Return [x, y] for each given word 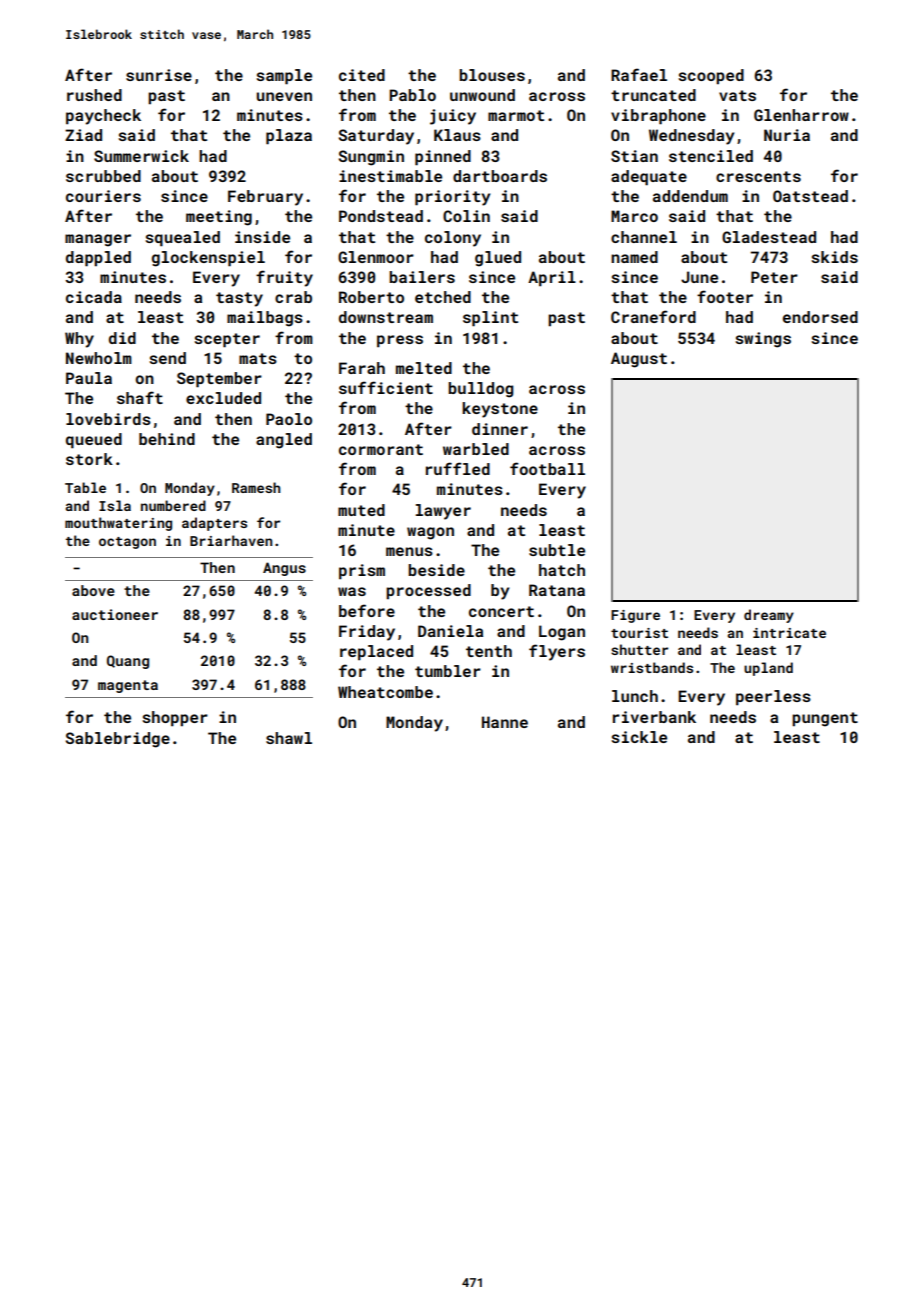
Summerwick [141, 156]
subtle [557, 550]
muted [361, 510]
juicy [453, 117]
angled [284, 441]
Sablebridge [118, 740]
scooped [711, 77]
